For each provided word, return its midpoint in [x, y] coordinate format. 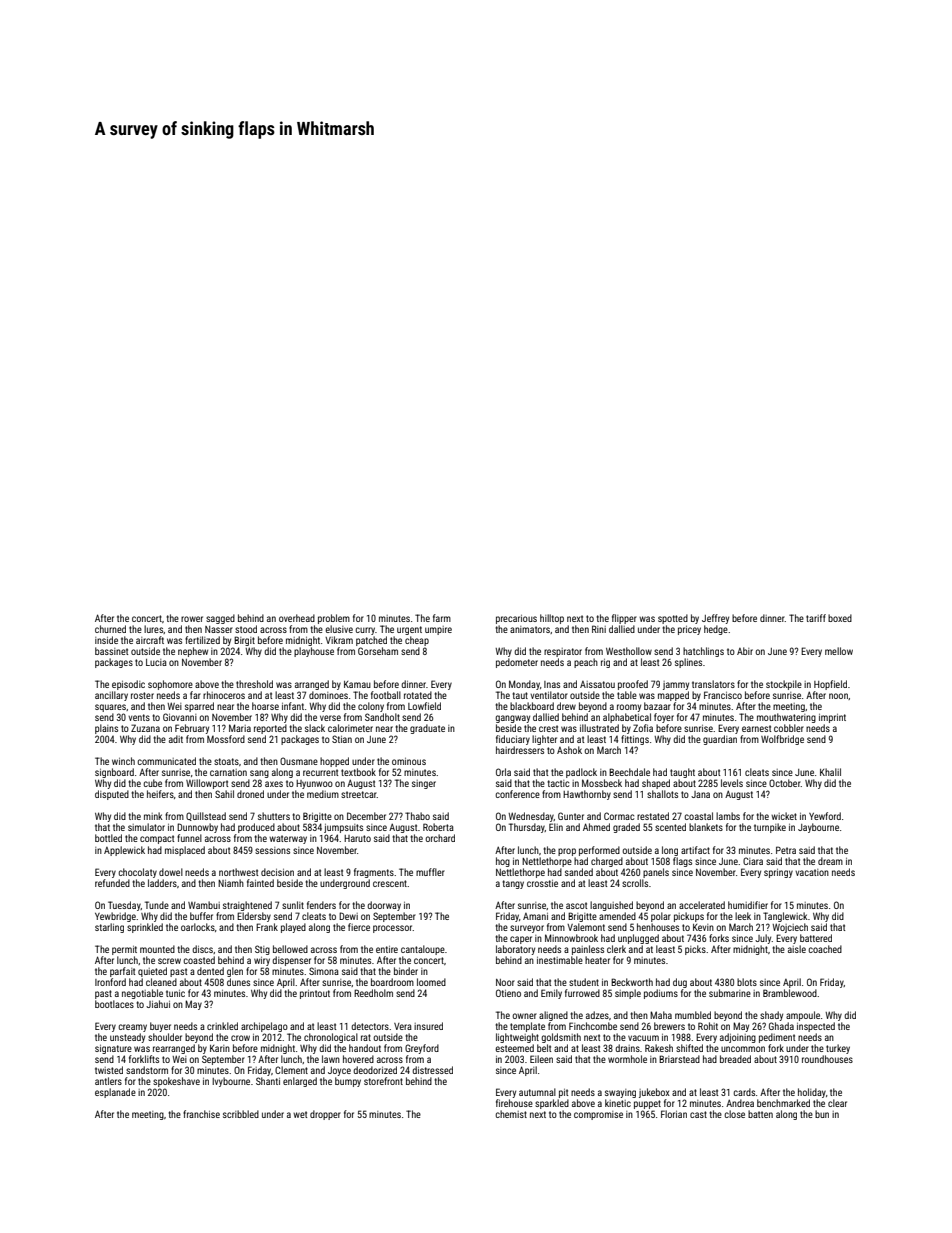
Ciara [753, 861]
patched [371, 641]
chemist [511, 1114]
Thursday [527, 828]
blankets [706, 827]
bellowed [290, 949]
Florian [674, 1114]
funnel [189, 838]
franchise [201, 1114]
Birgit [244, 641]
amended [617, 916]
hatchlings [703, 652]
